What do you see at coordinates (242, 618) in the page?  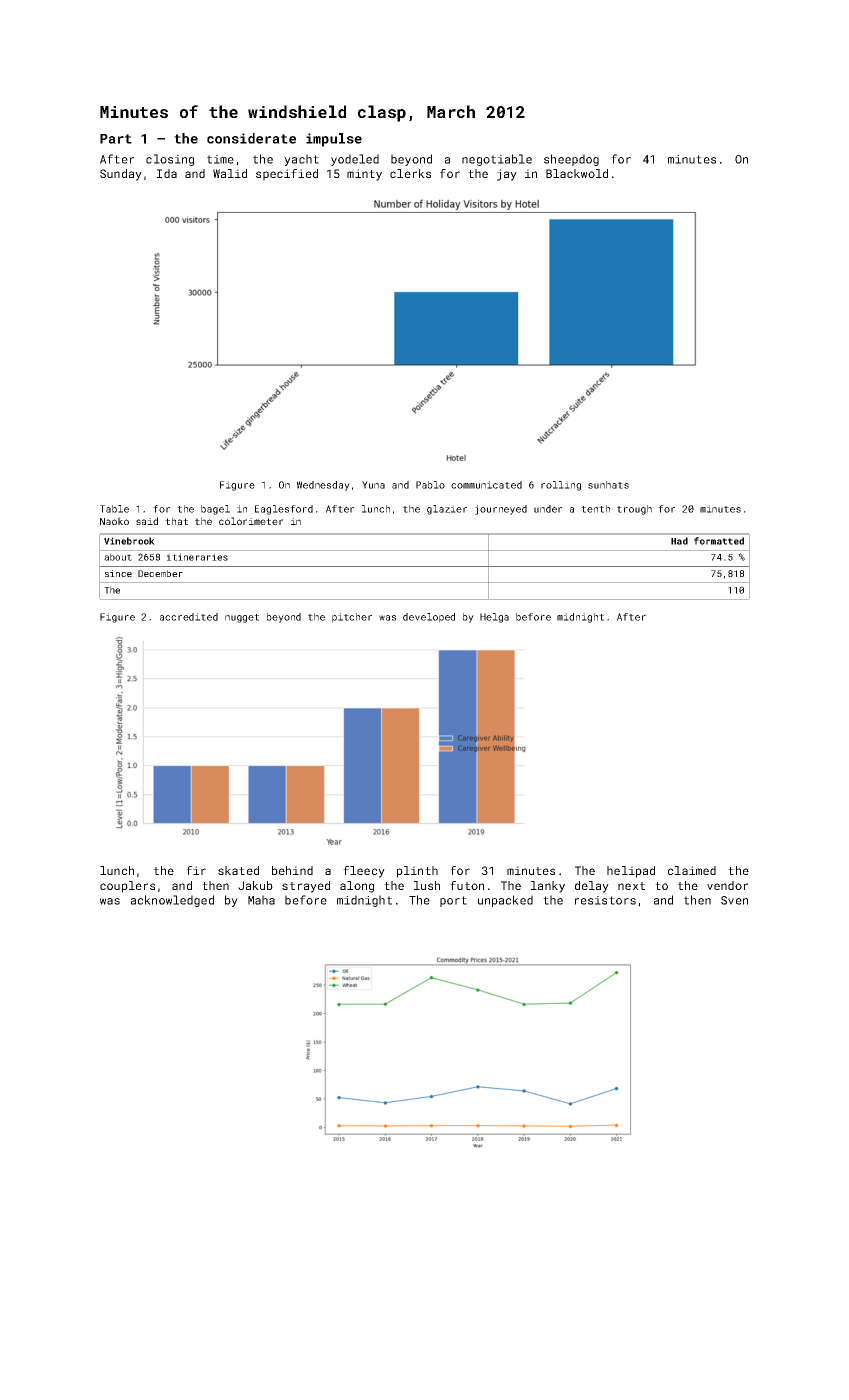 I see `nugget` at bounding box center [242, 618].
